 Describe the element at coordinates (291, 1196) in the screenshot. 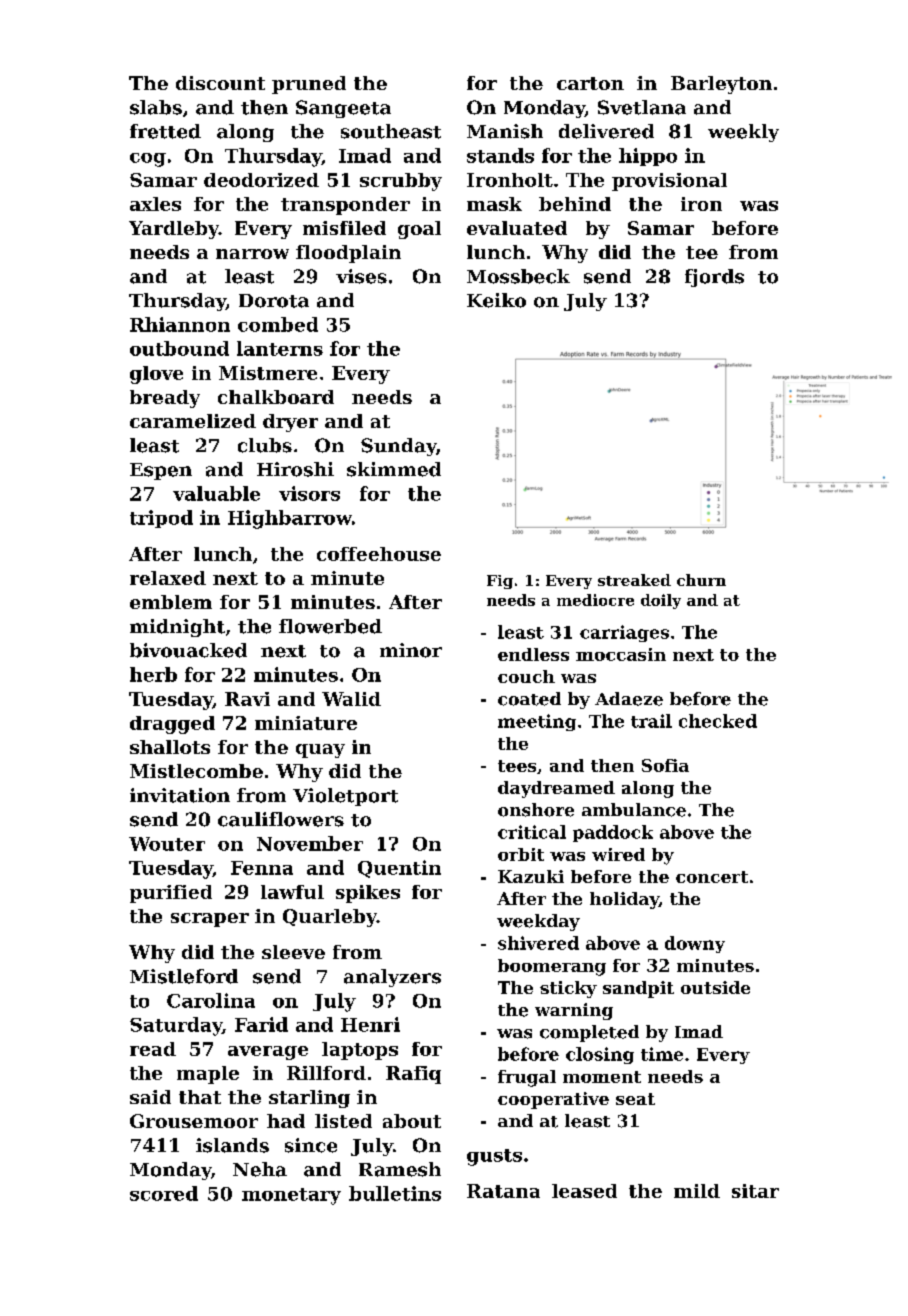

I see `monetary` at that location.
